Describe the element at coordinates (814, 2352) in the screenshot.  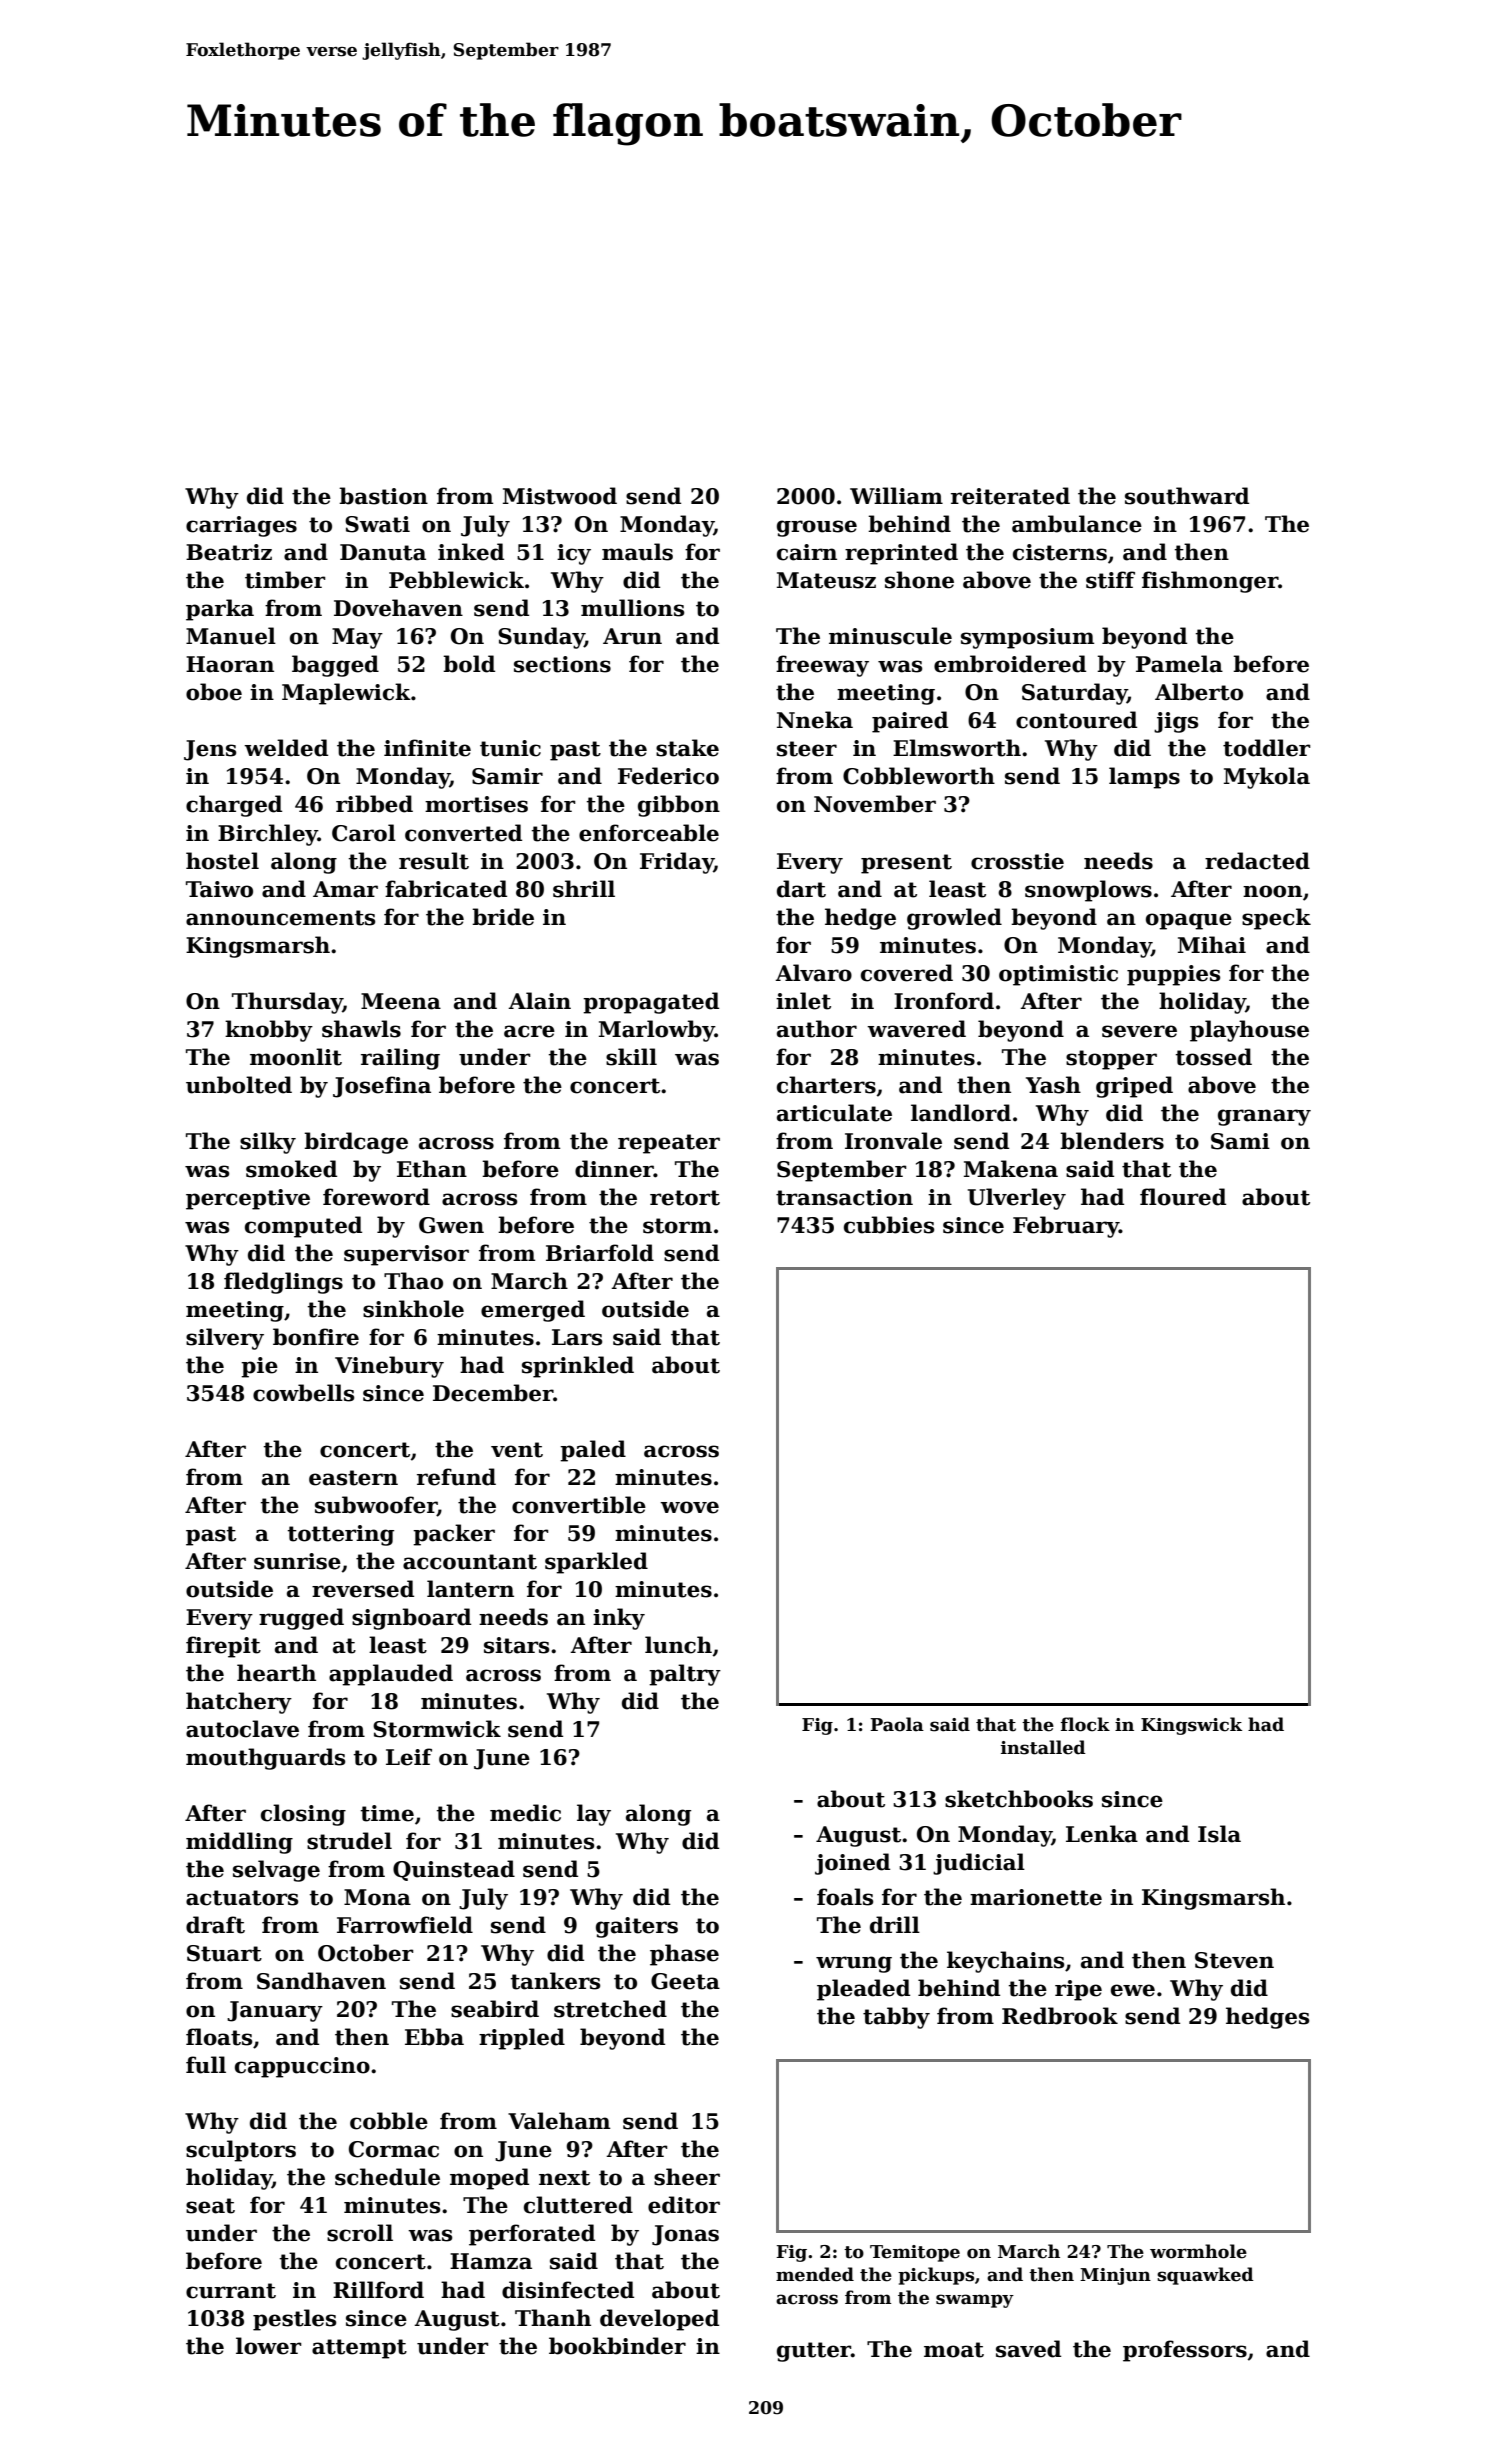
I see `gutter` at that location.
